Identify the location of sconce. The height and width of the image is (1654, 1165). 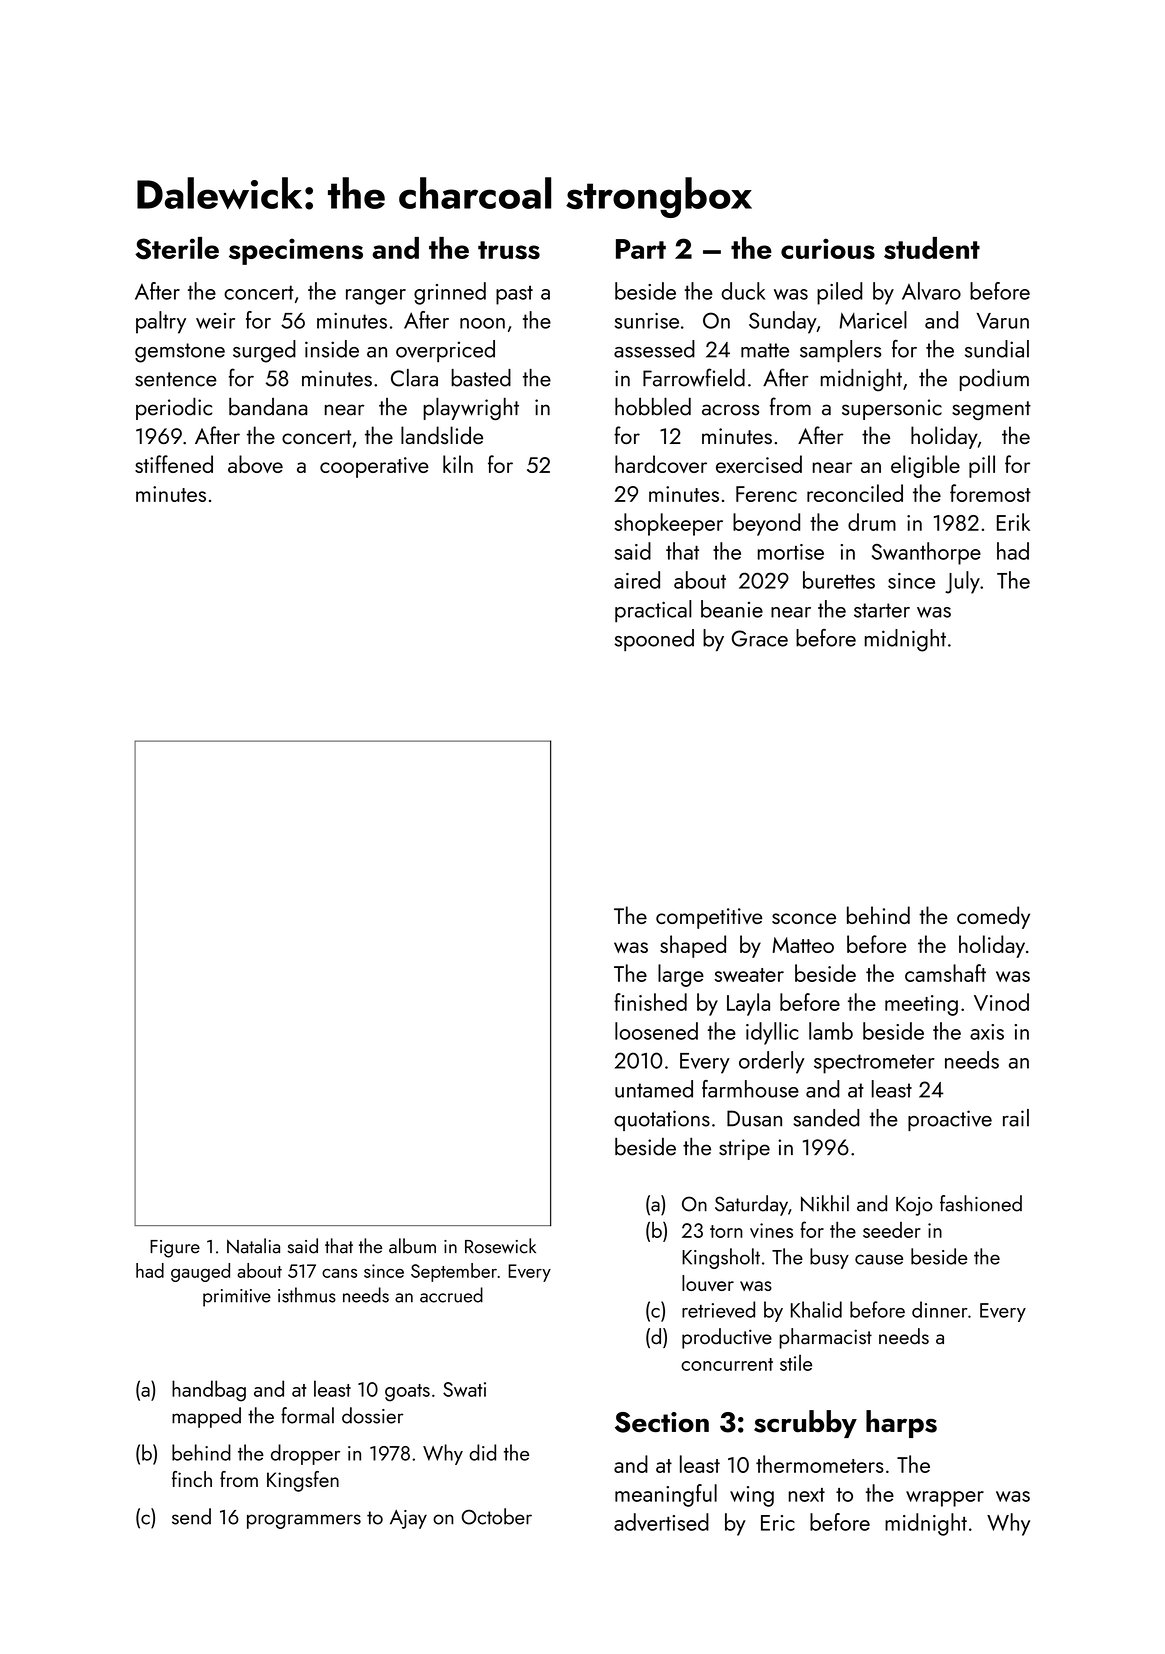
(804, 918).
